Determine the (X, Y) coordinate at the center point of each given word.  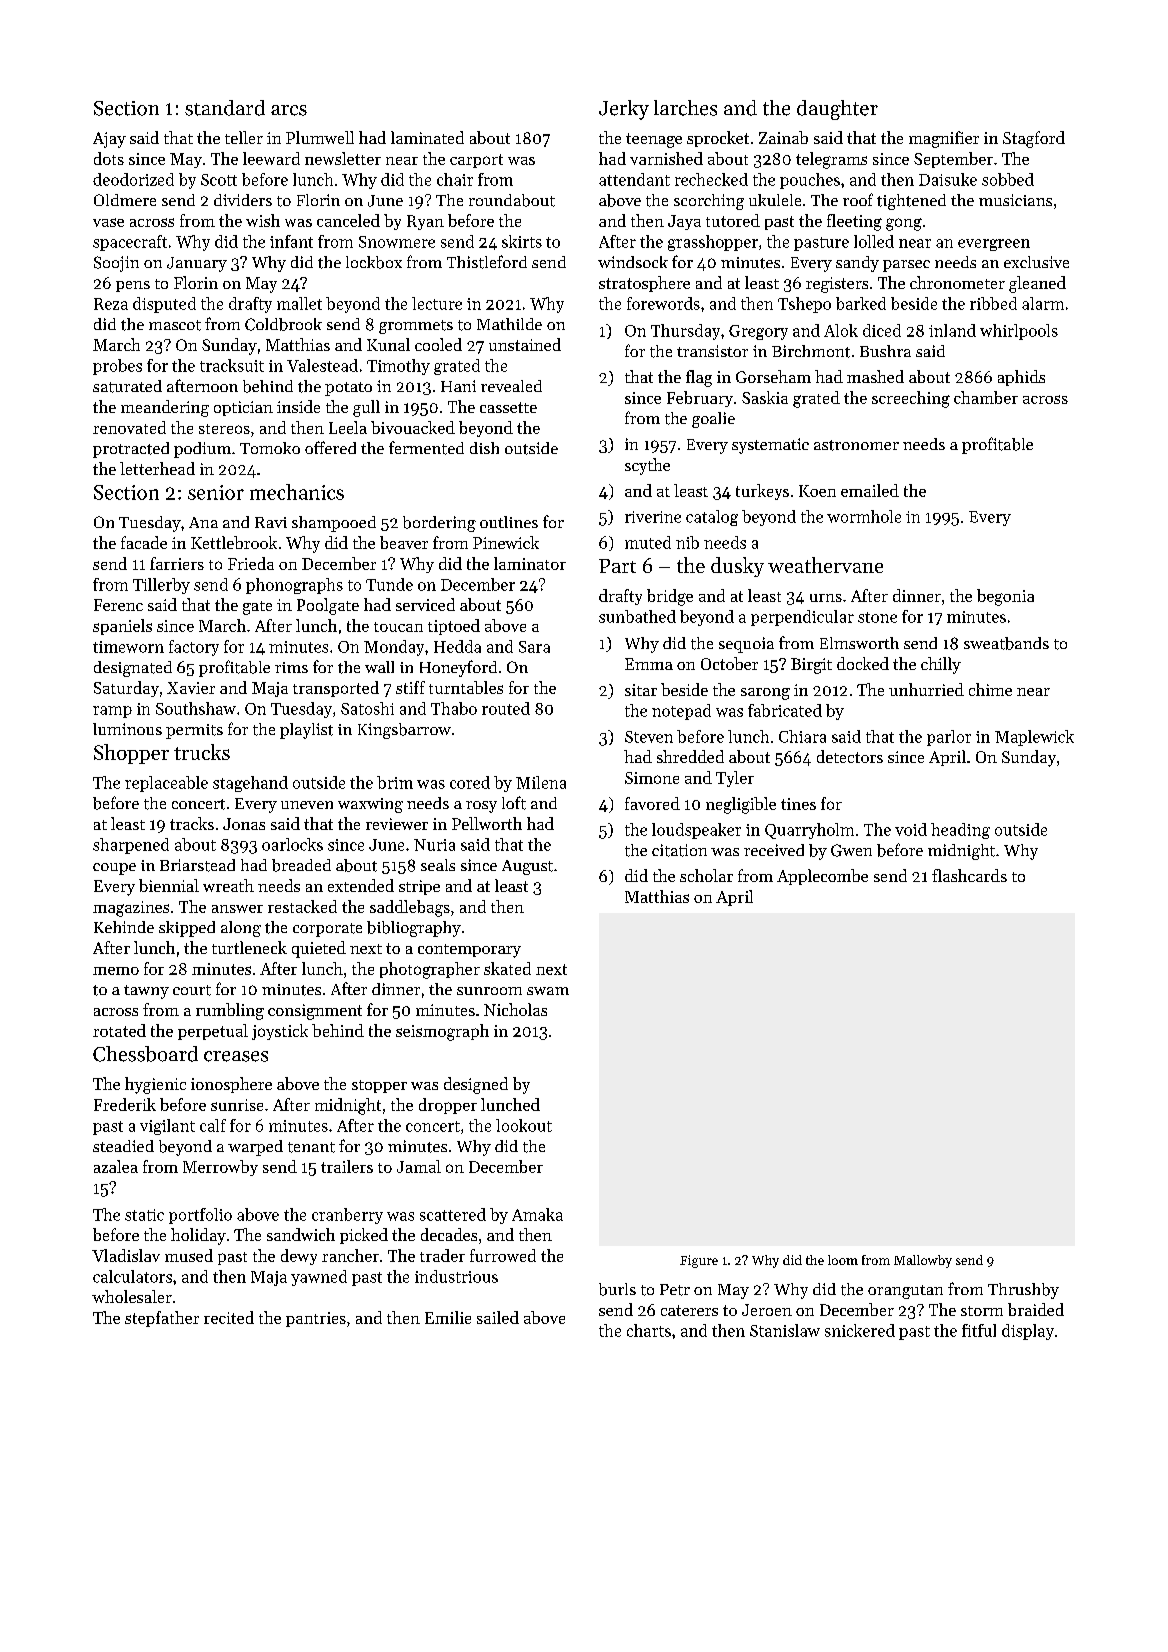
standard (225, 108)
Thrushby (1023, 1291)
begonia (1005, 597)
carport (476, 161)
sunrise (237, 1105)
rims (291, 667)
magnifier (944, 139)
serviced (425, 604)
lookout (524, 1125)
